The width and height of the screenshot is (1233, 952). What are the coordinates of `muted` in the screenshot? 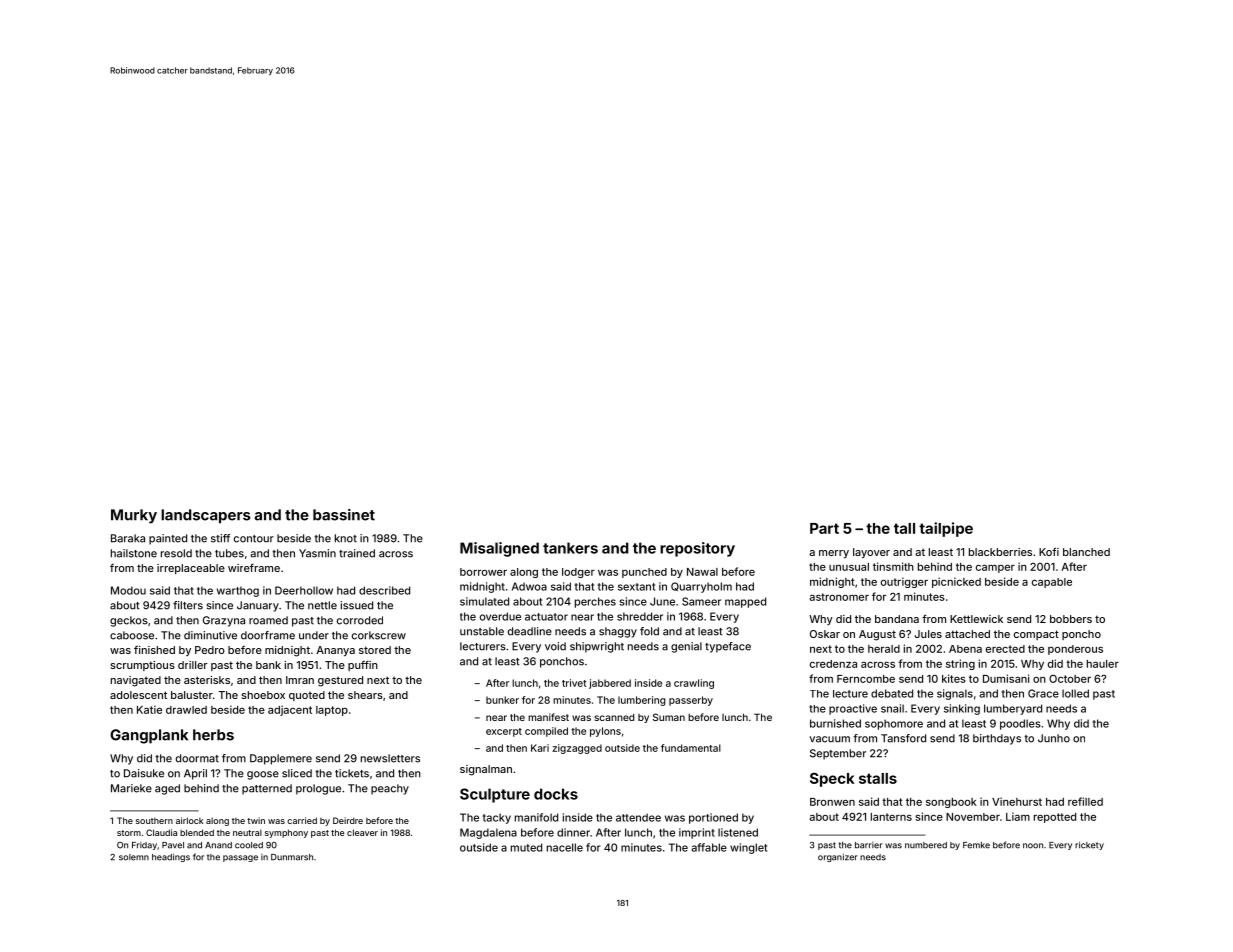 It's located at (526, 847).
